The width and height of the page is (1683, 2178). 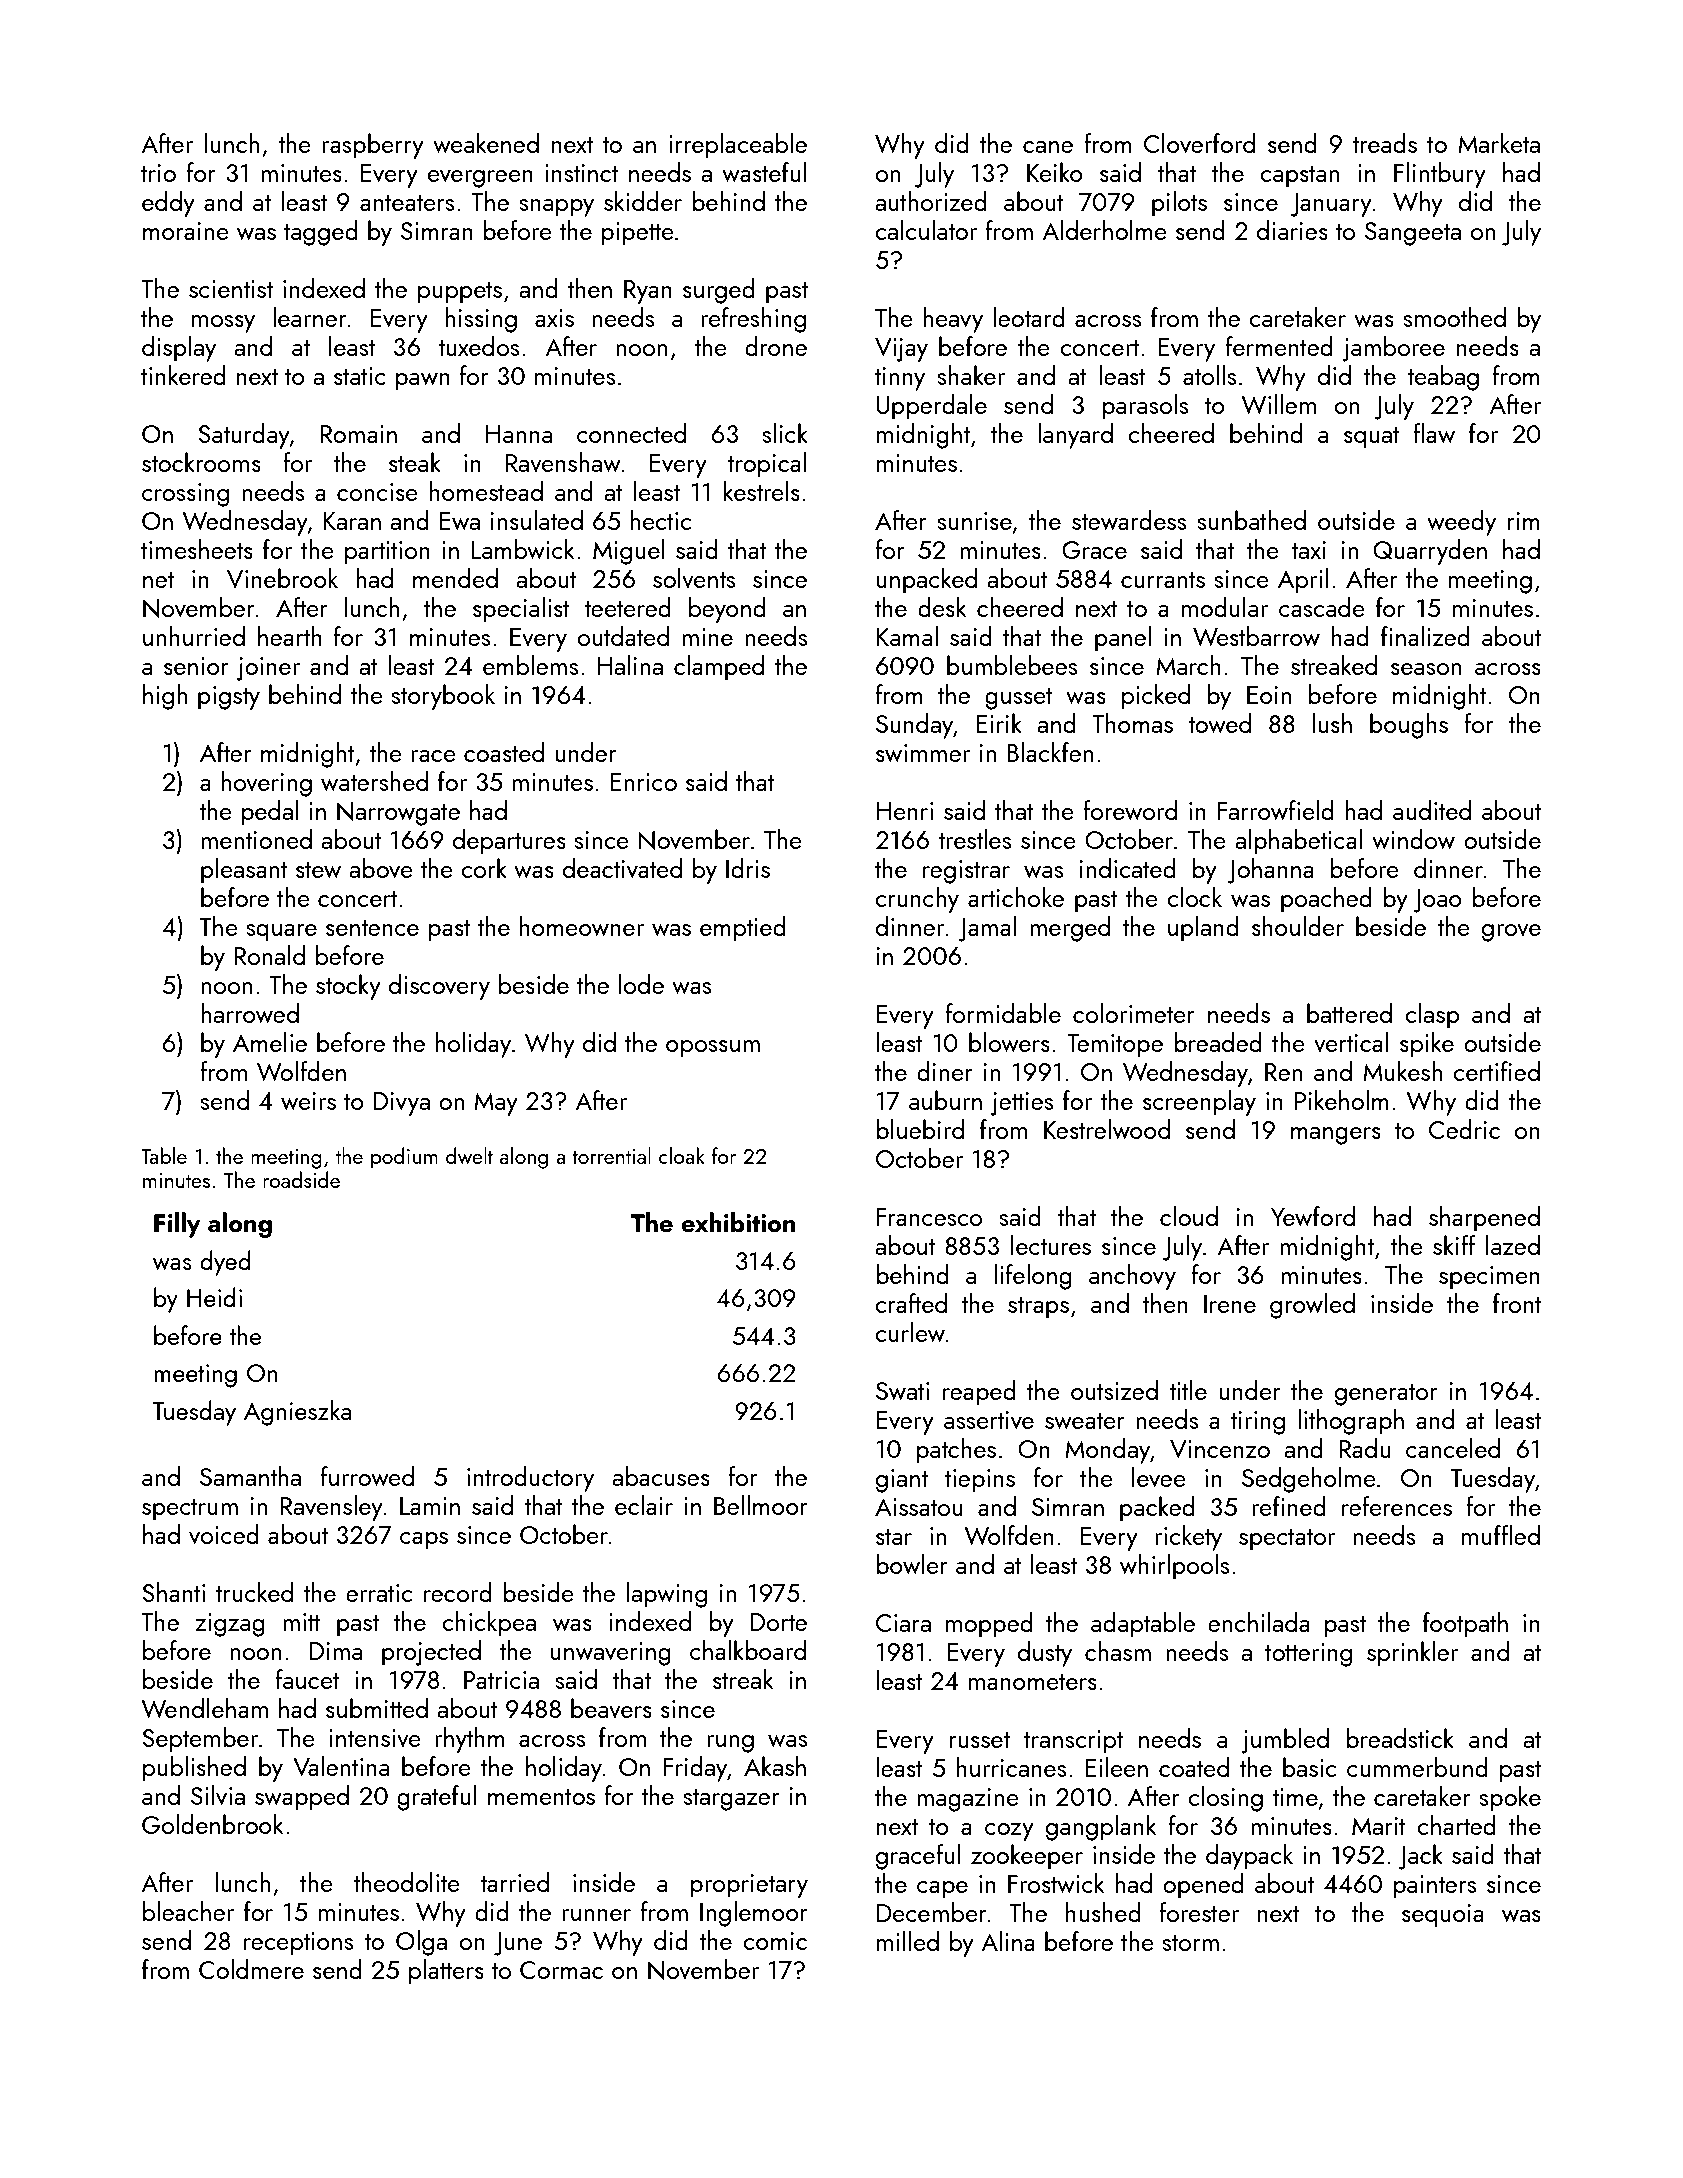 I want to click on Lamin, so click(x=430, y=1506).
